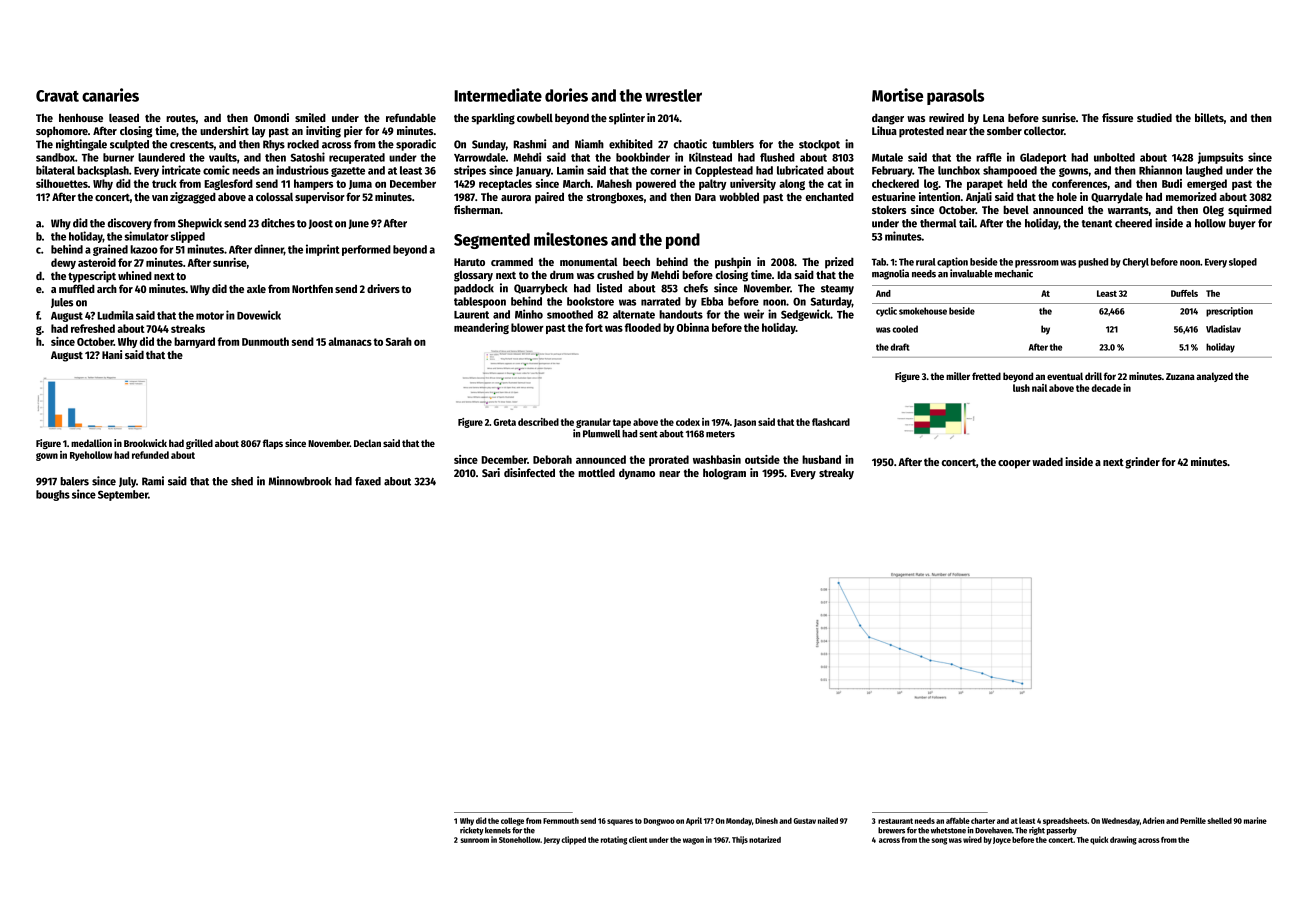  What do you see at coordinates (836, 474) in the document?
I see `streaky` at bounding box center [836, 474].
